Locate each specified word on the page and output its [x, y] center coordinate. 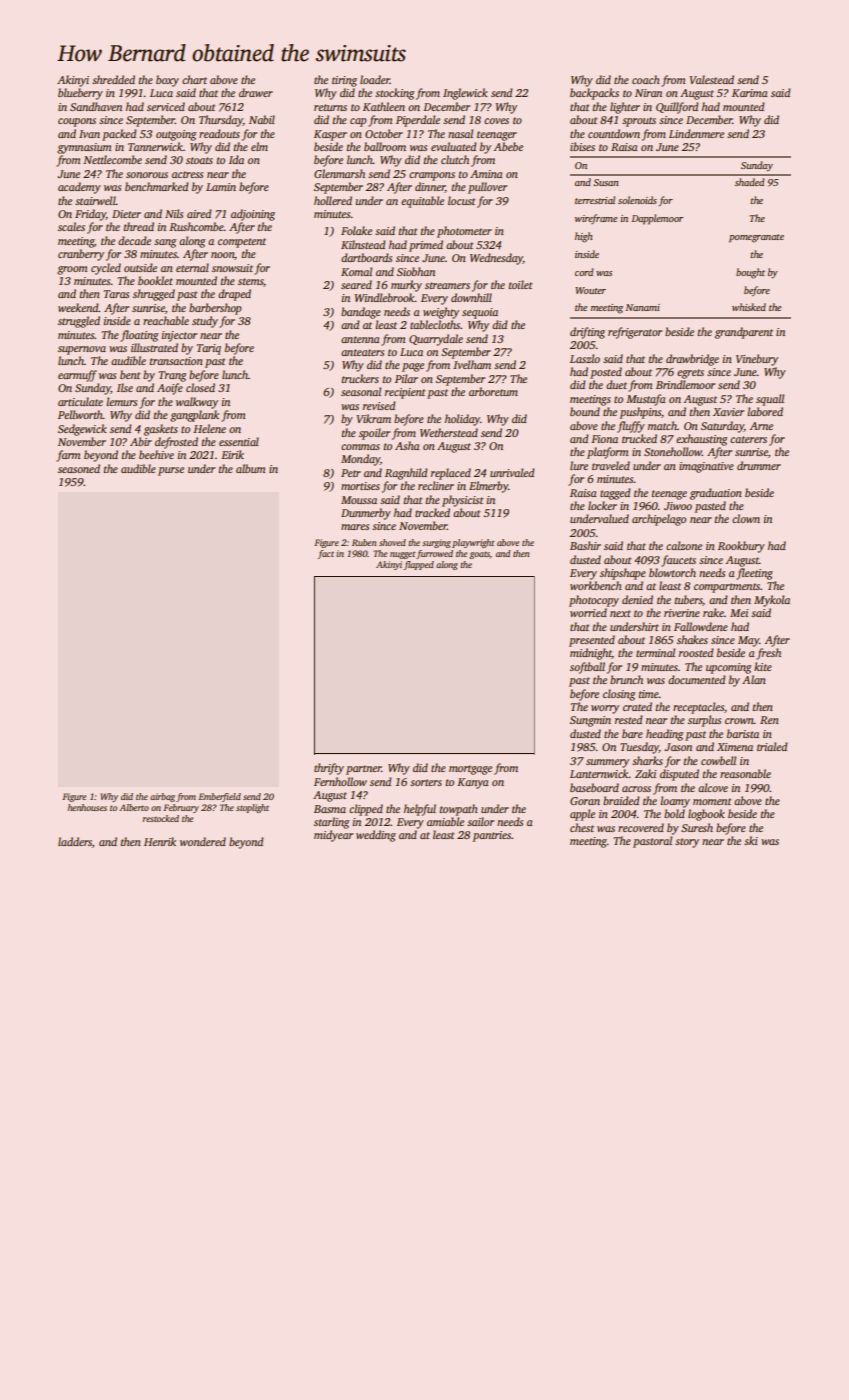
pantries [492, 836]
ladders [75, 841]
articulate [80, 401]
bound [585, 411]
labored [765, 411]
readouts [219, 133]
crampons [432, 176]
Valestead [712, 79]
